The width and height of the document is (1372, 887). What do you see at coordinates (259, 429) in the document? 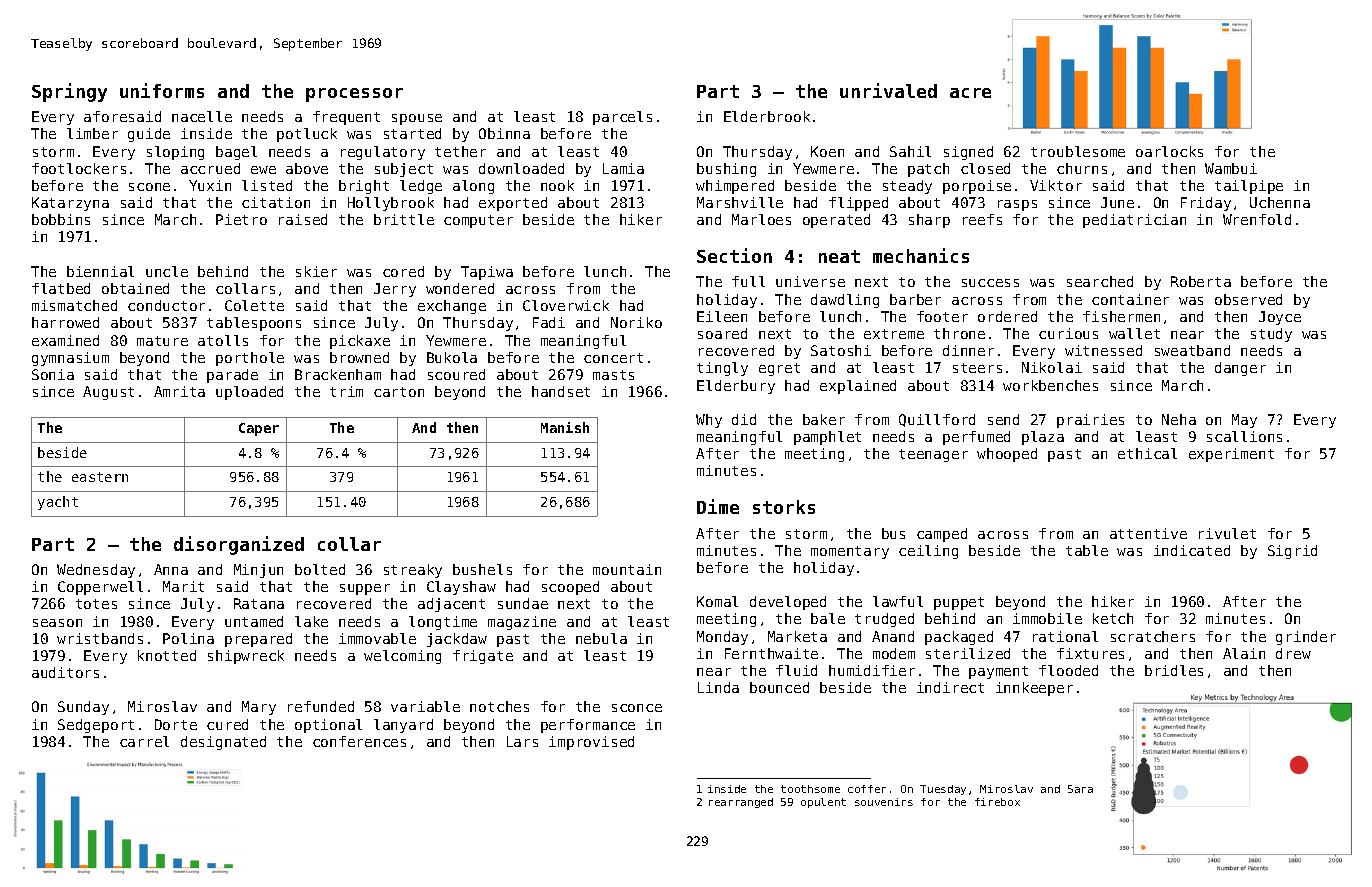
I see `Caper` at bounding box center [259, 429].
